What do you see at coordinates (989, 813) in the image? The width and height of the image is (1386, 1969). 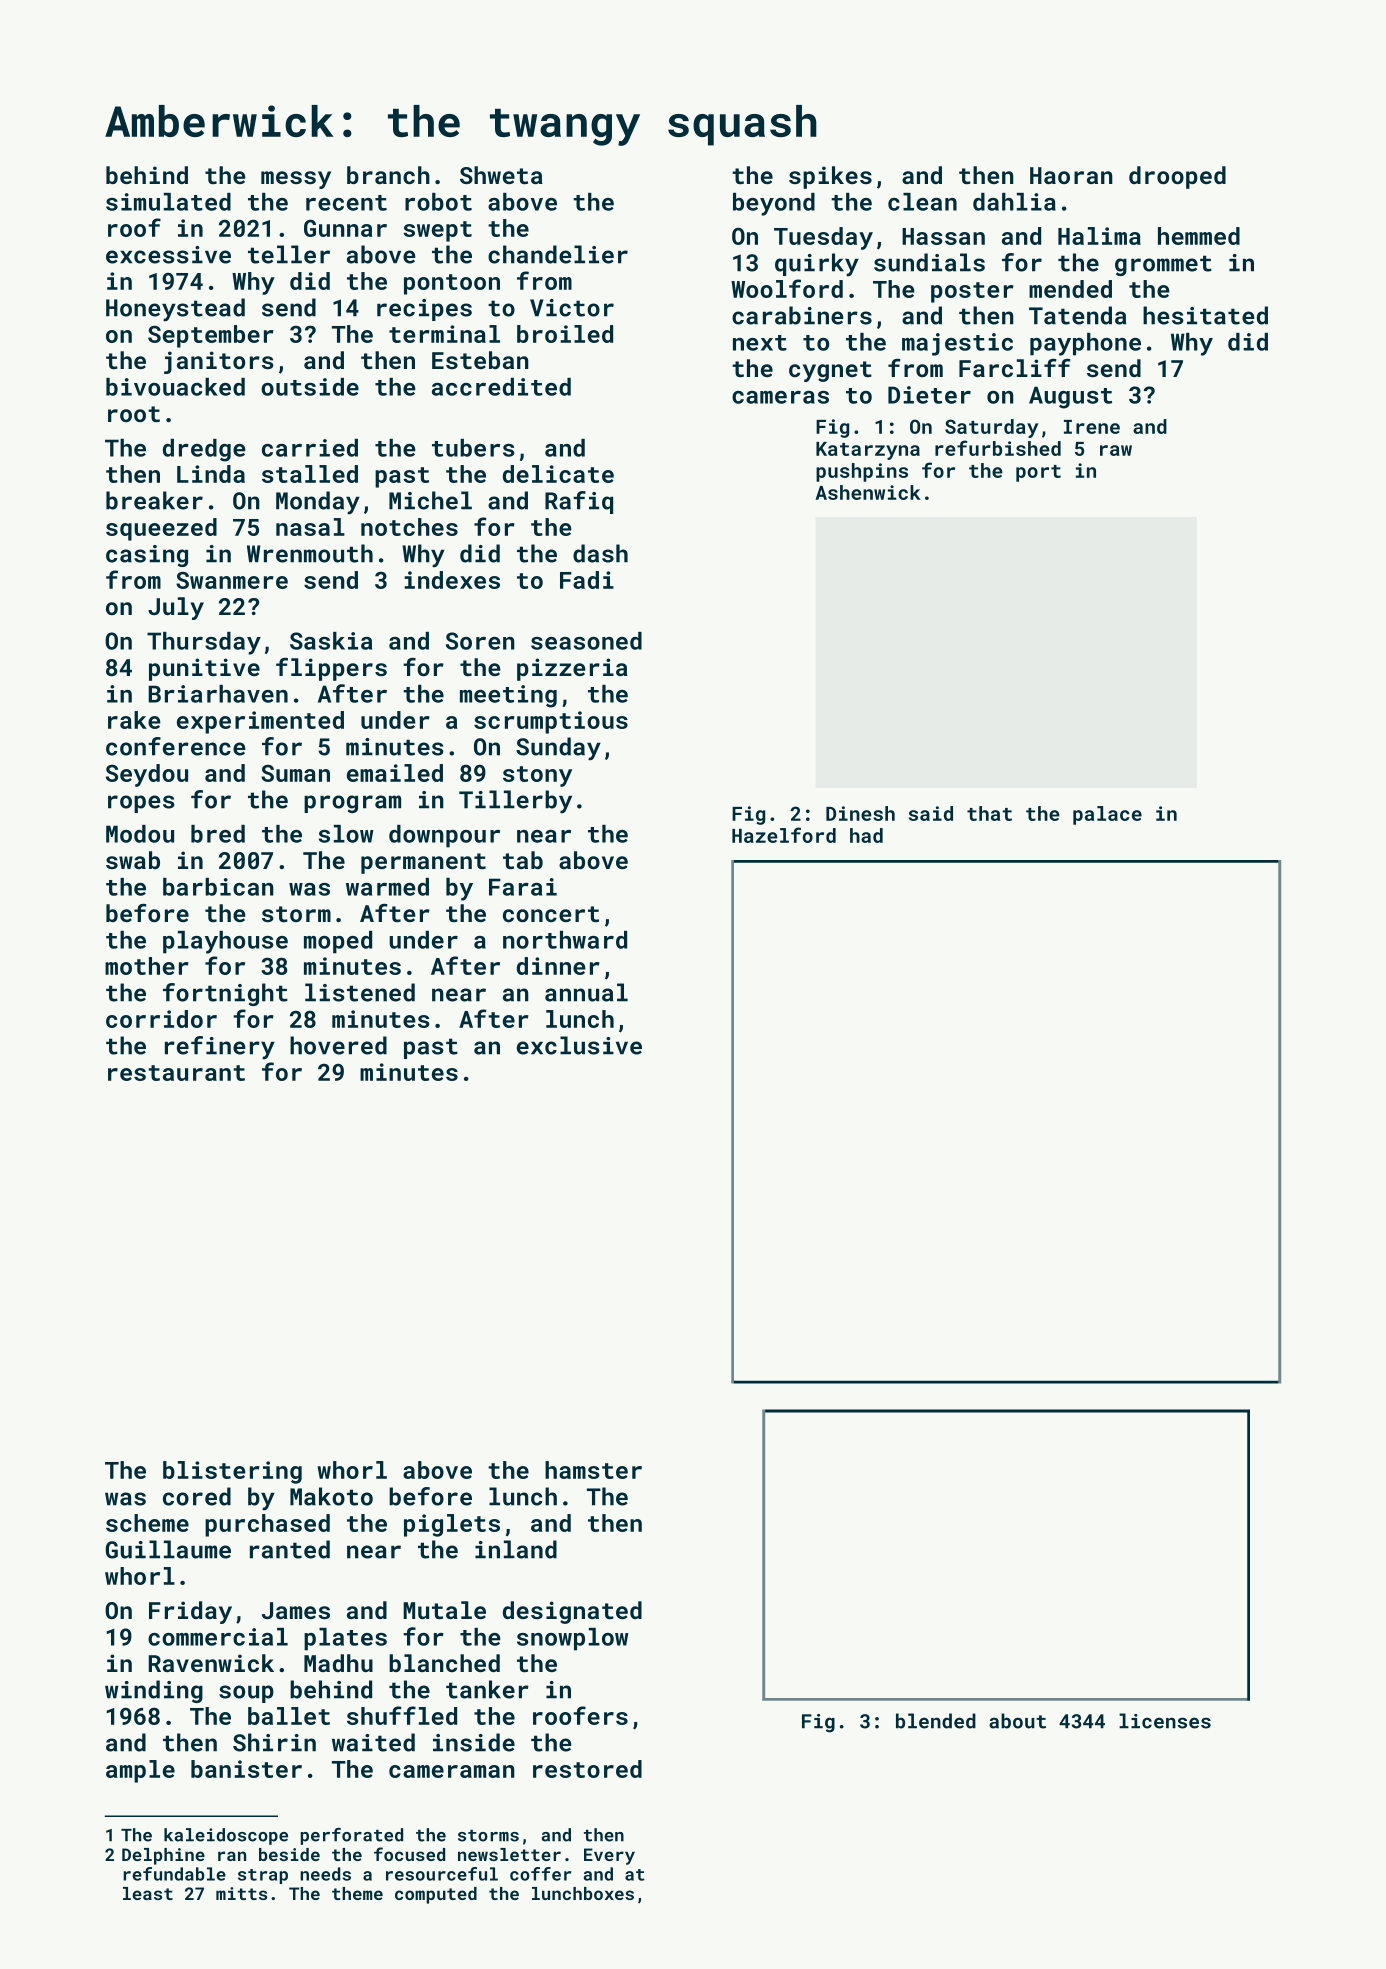 I see `that` at bounding box center [989, 813].
